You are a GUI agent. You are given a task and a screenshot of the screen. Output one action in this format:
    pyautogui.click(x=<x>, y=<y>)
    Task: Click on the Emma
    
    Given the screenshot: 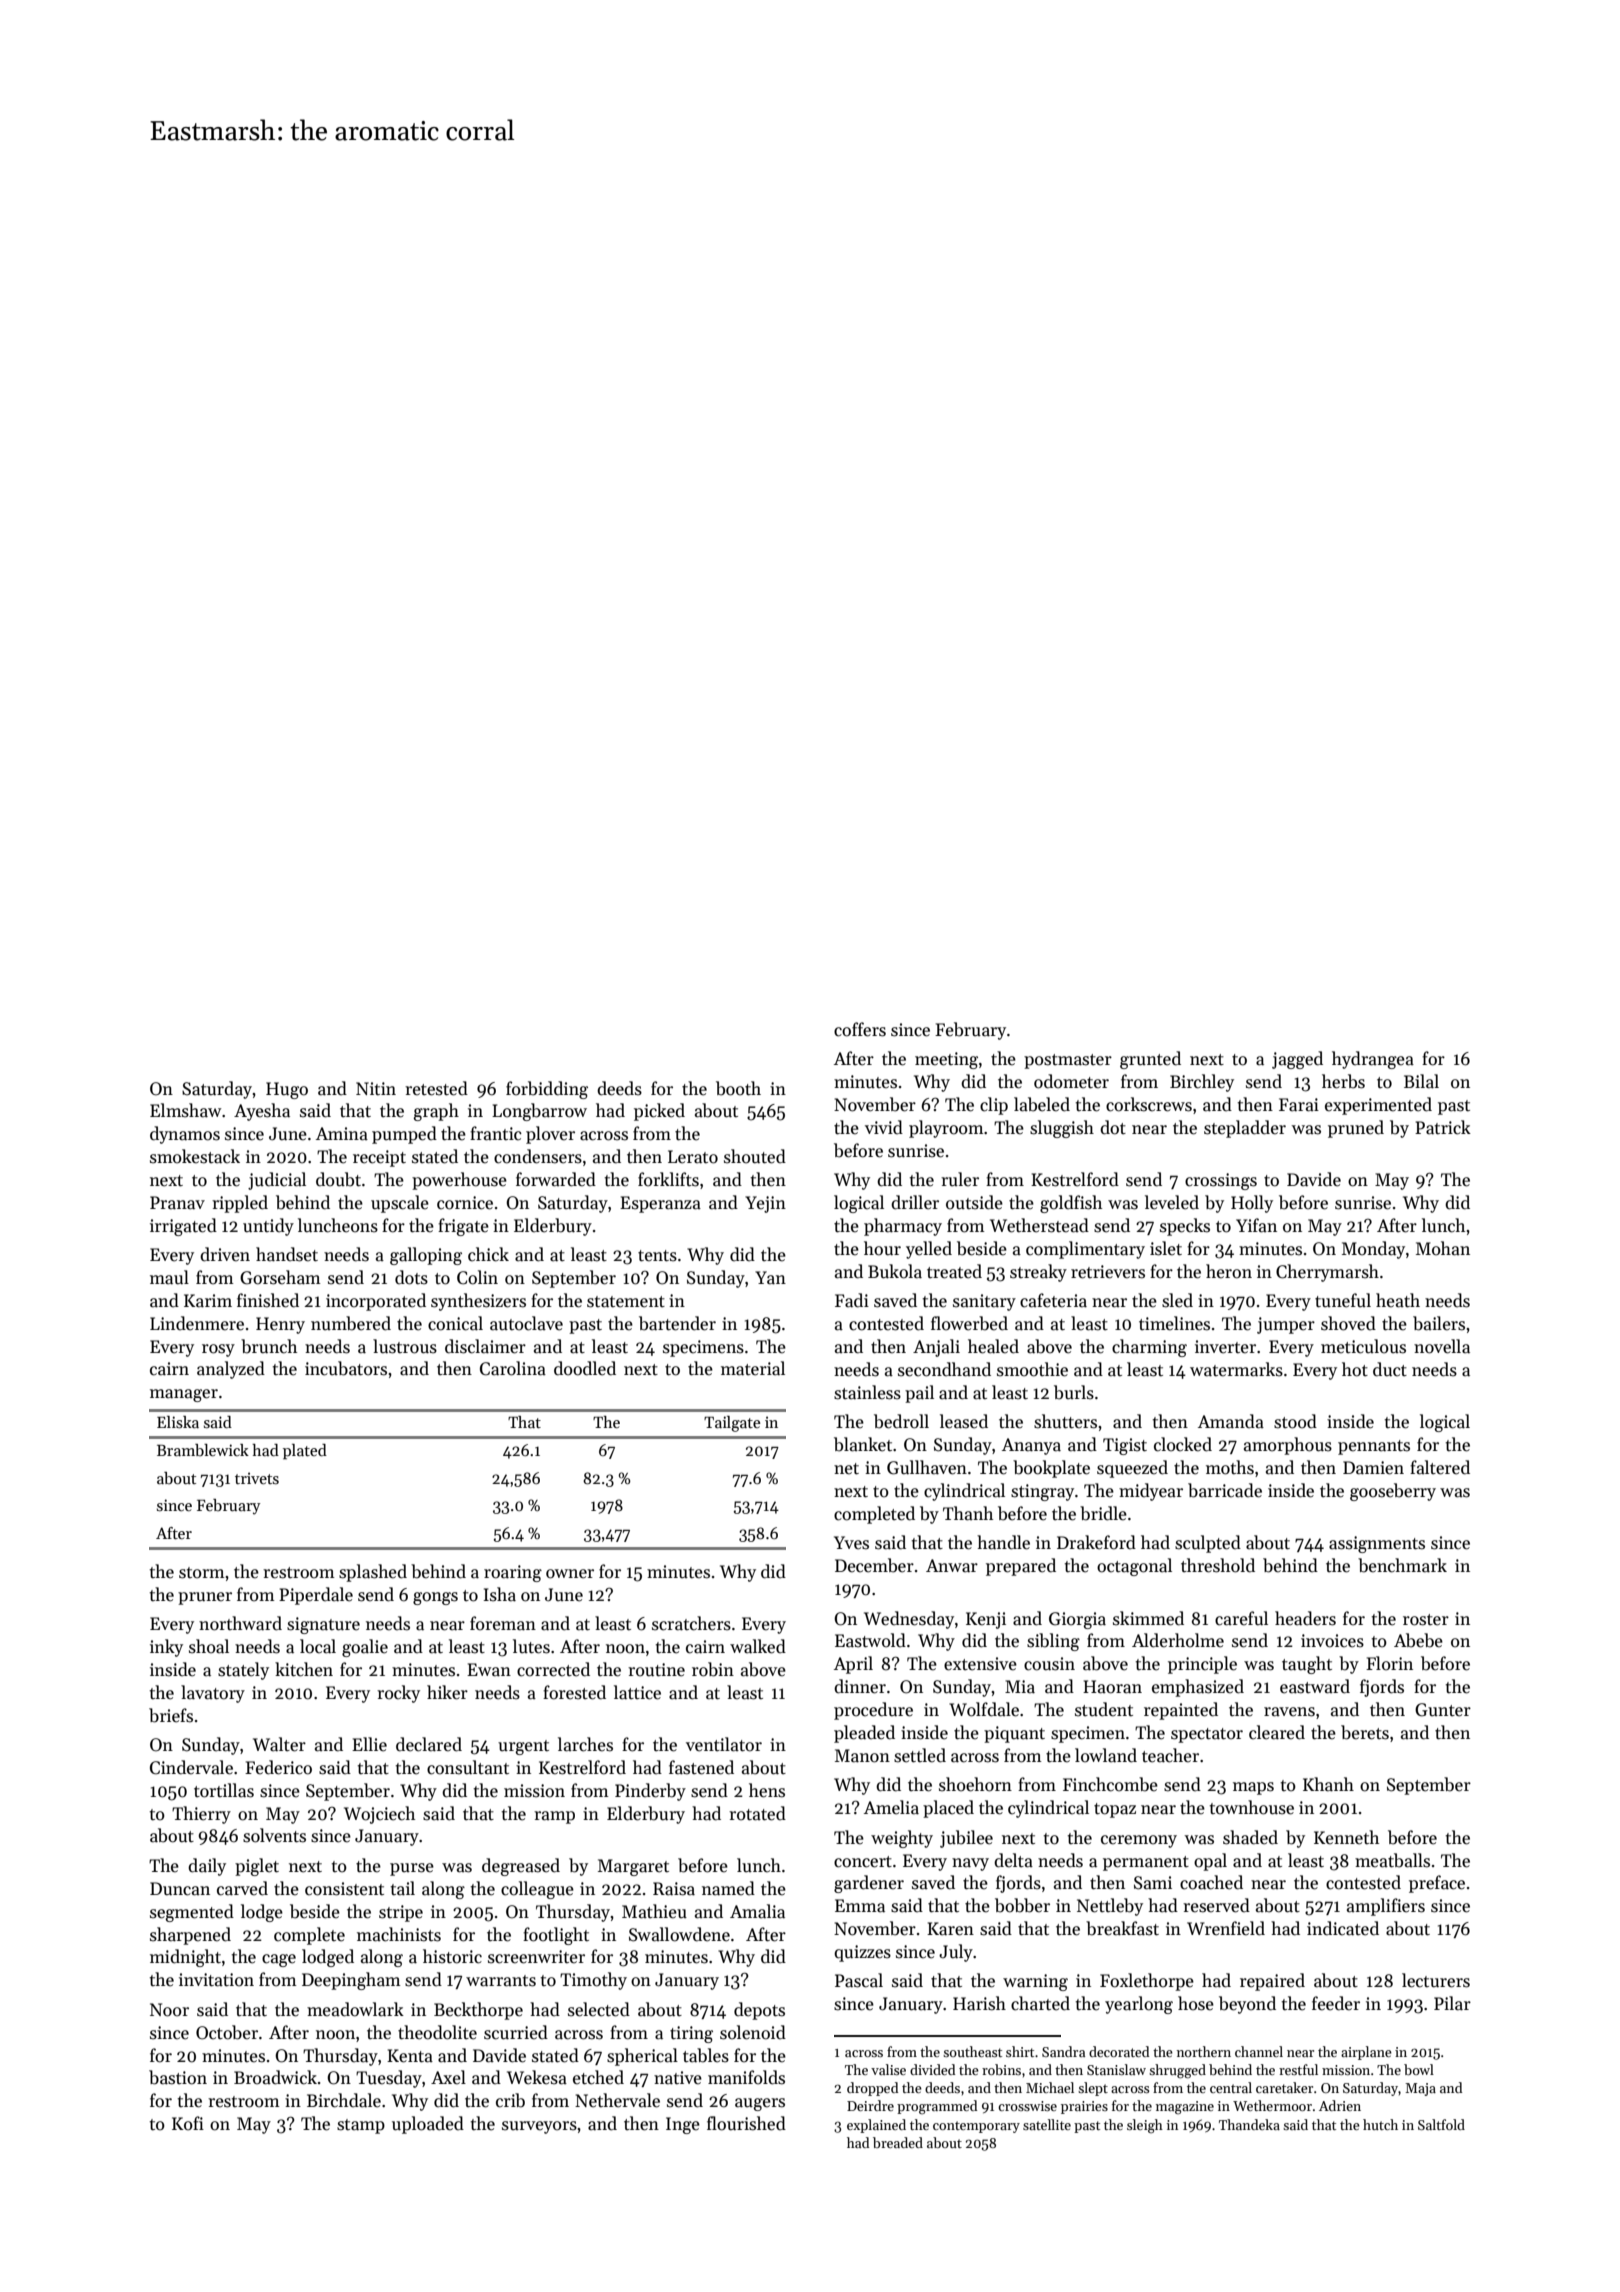 What is the action you would take?
    pyautogui.click(x=860, y=1906)
